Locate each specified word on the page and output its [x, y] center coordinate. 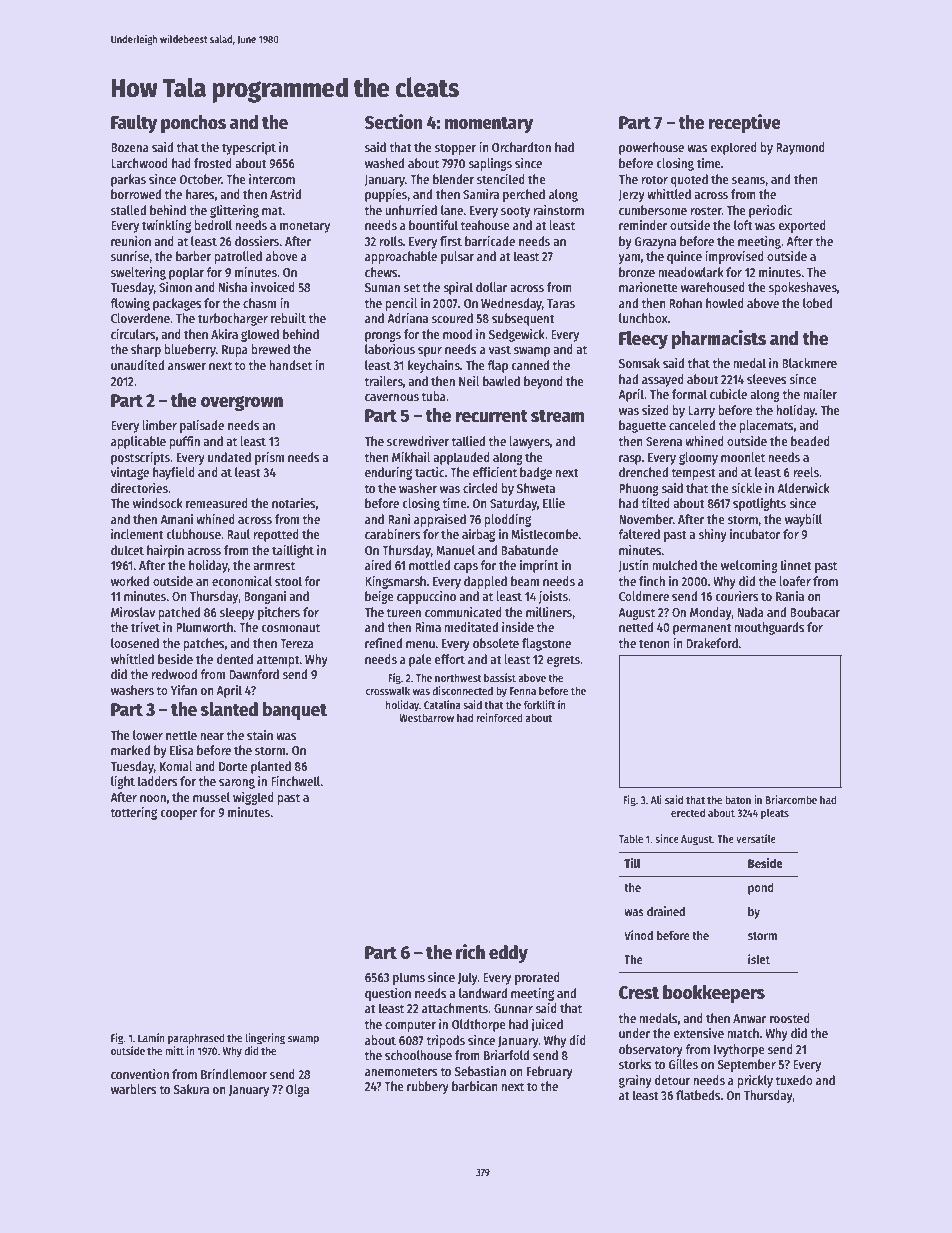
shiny [712, 535]
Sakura [191, 1089]
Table [631, 838]
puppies [386, 195]
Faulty [134, 124]
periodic [770, 211]
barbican [475, 1086]
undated [229, 457]
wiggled [253, 798]
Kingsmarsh [395, 582]
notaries [294, 503]
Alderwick [803, 488]
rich [470, 952]
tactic [430, 472]
